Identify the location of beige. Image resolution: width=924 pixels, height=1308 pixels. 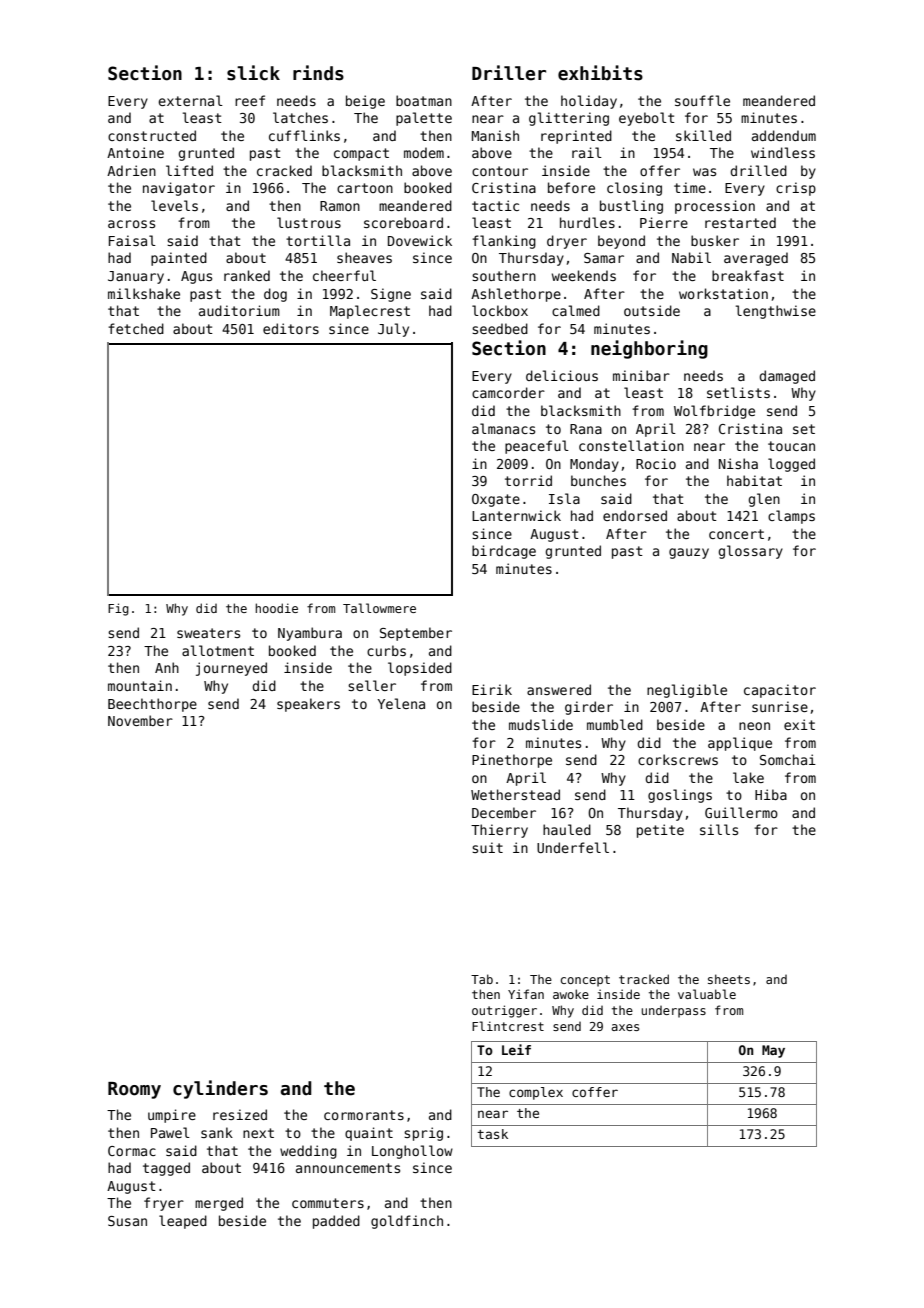
(365, 102).
